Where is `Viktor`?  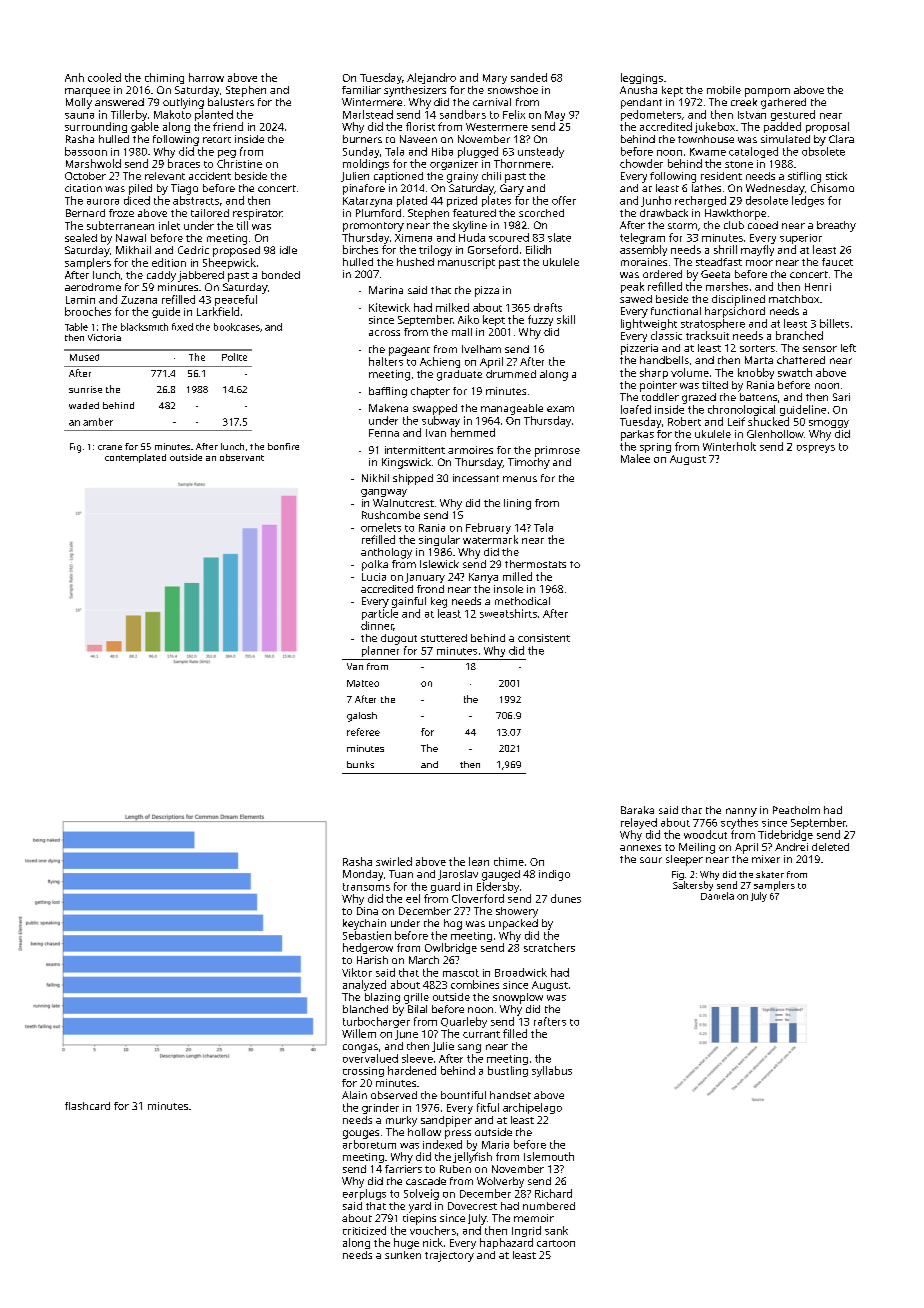
Viktor is located at coordinates (357, 972).
